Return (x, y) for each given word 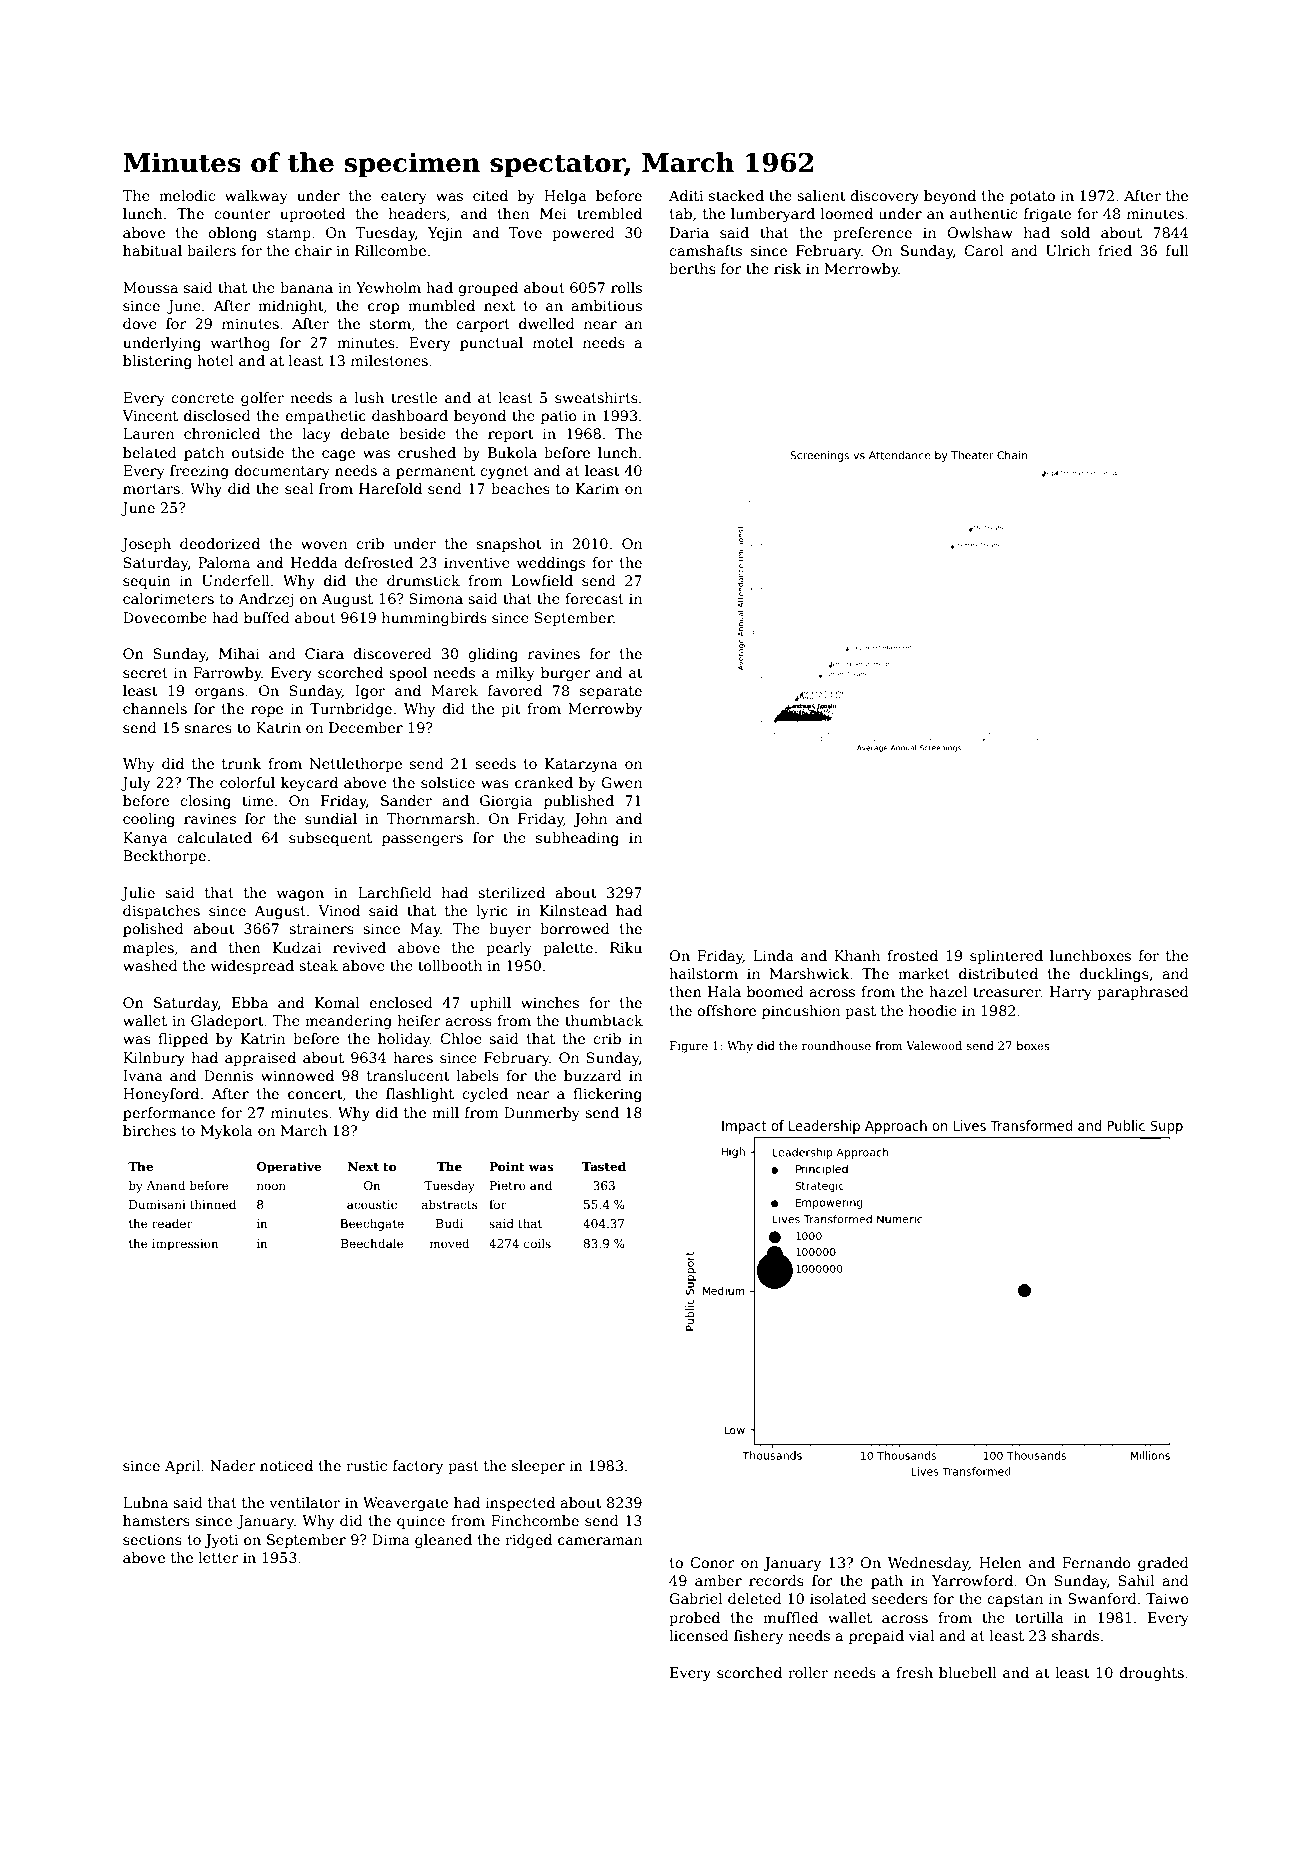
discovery (884, 197)
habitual (152, 250)
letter (219, 1557)
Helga (565, 197)
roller (808, 1672)
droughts (1151, 1674)
